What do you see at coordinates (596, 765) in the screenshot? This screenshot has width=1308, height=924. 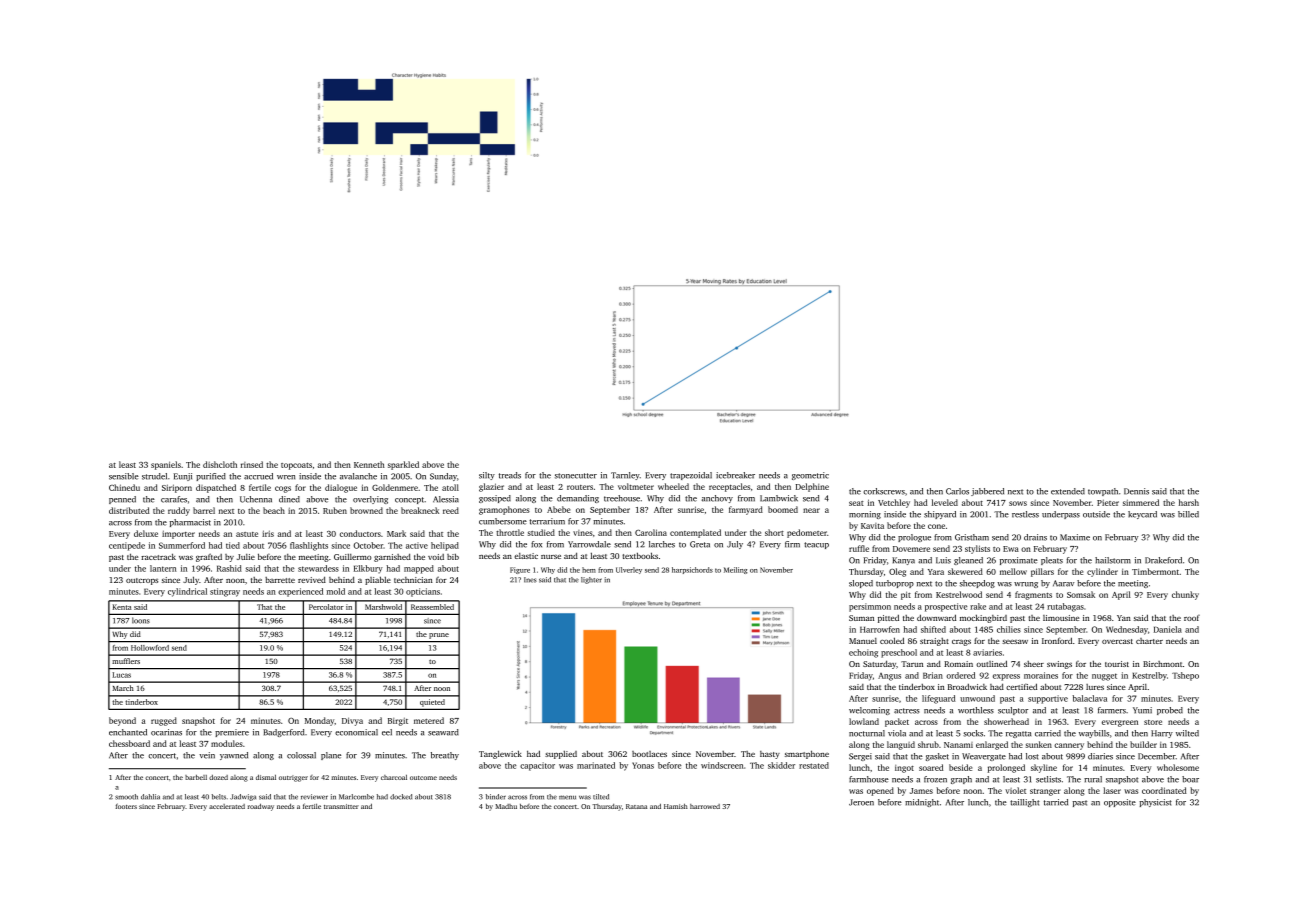 I see `marinated` at bounding box center [596, 765].
